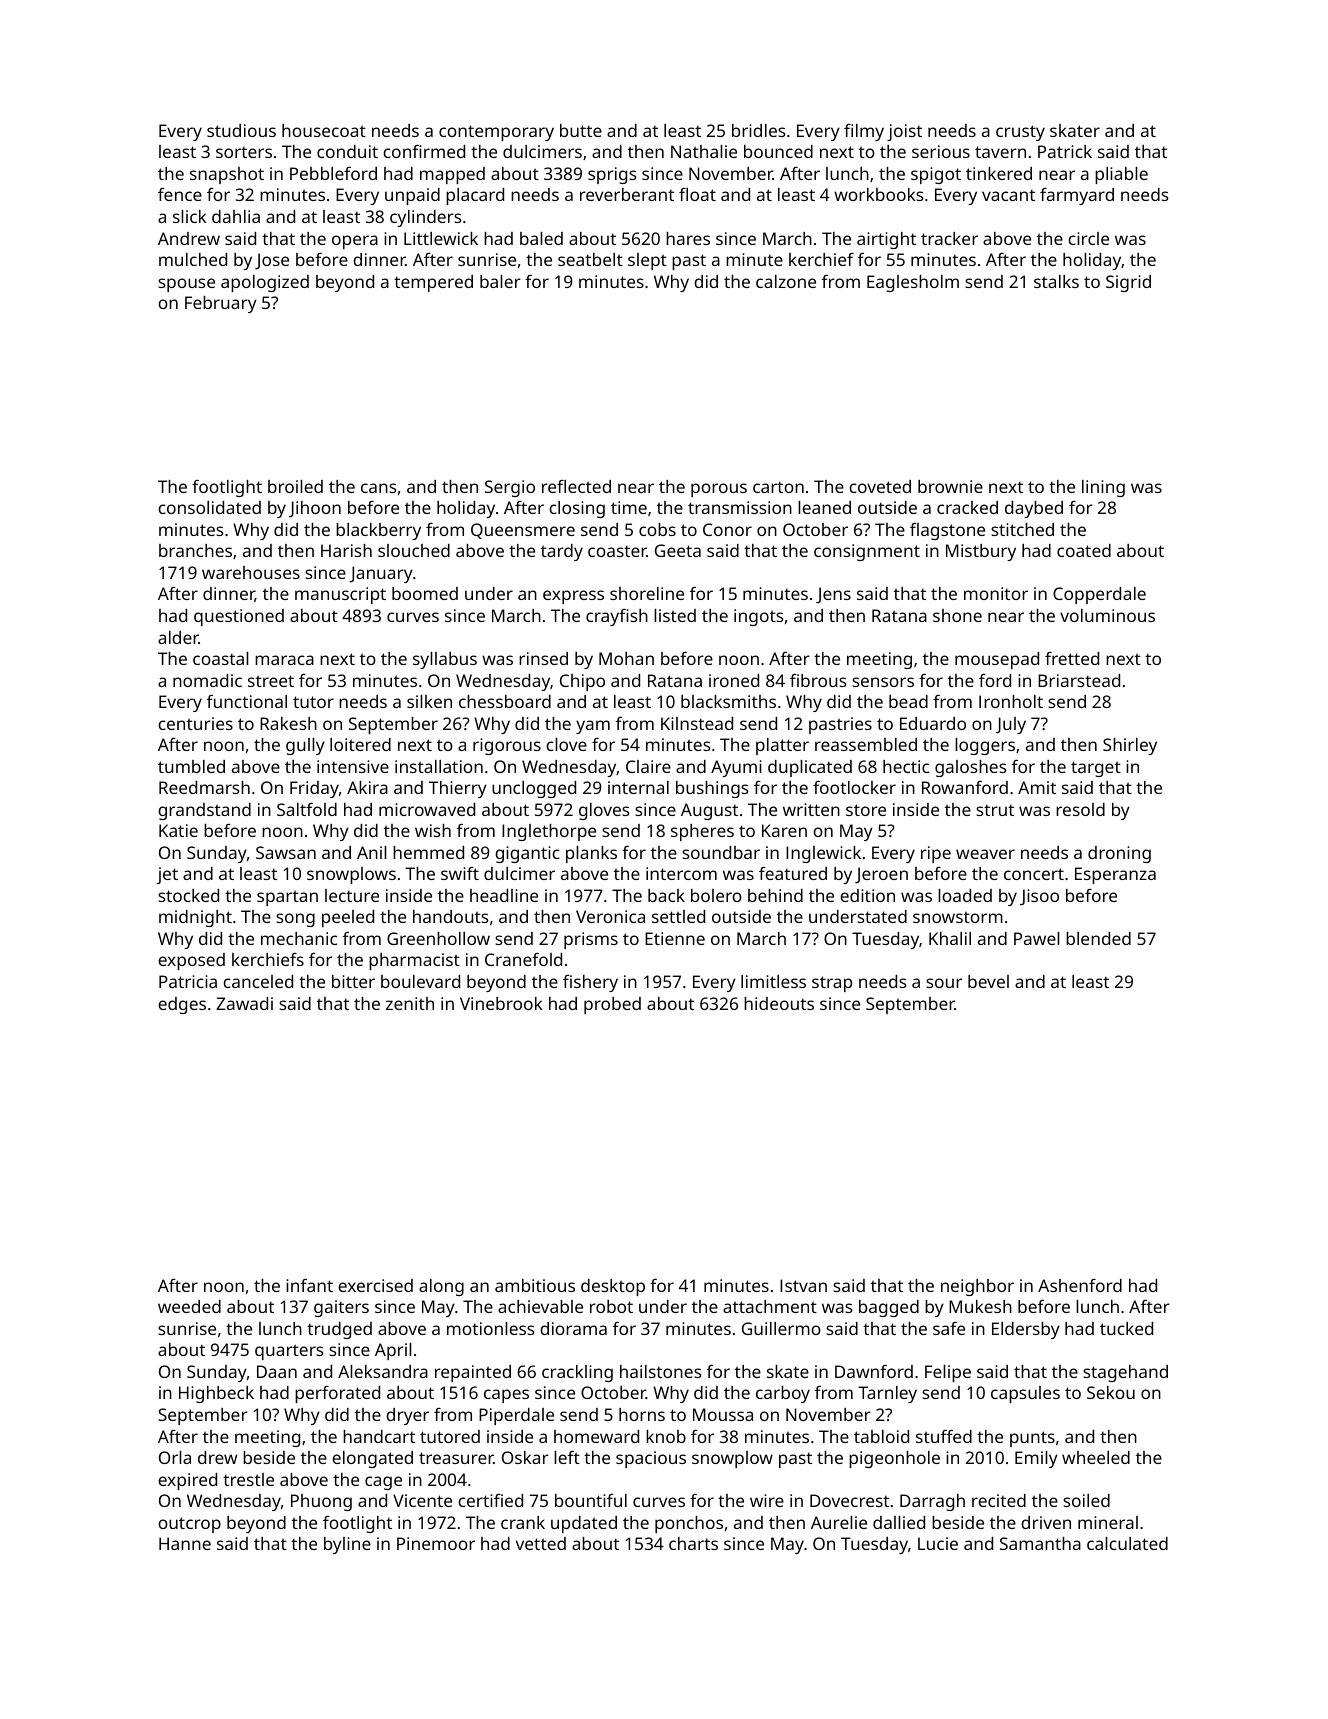  What do you see at coordinates (723, 1414) in the image?
I see `Moussa` at bounding box center [723, 1414].
